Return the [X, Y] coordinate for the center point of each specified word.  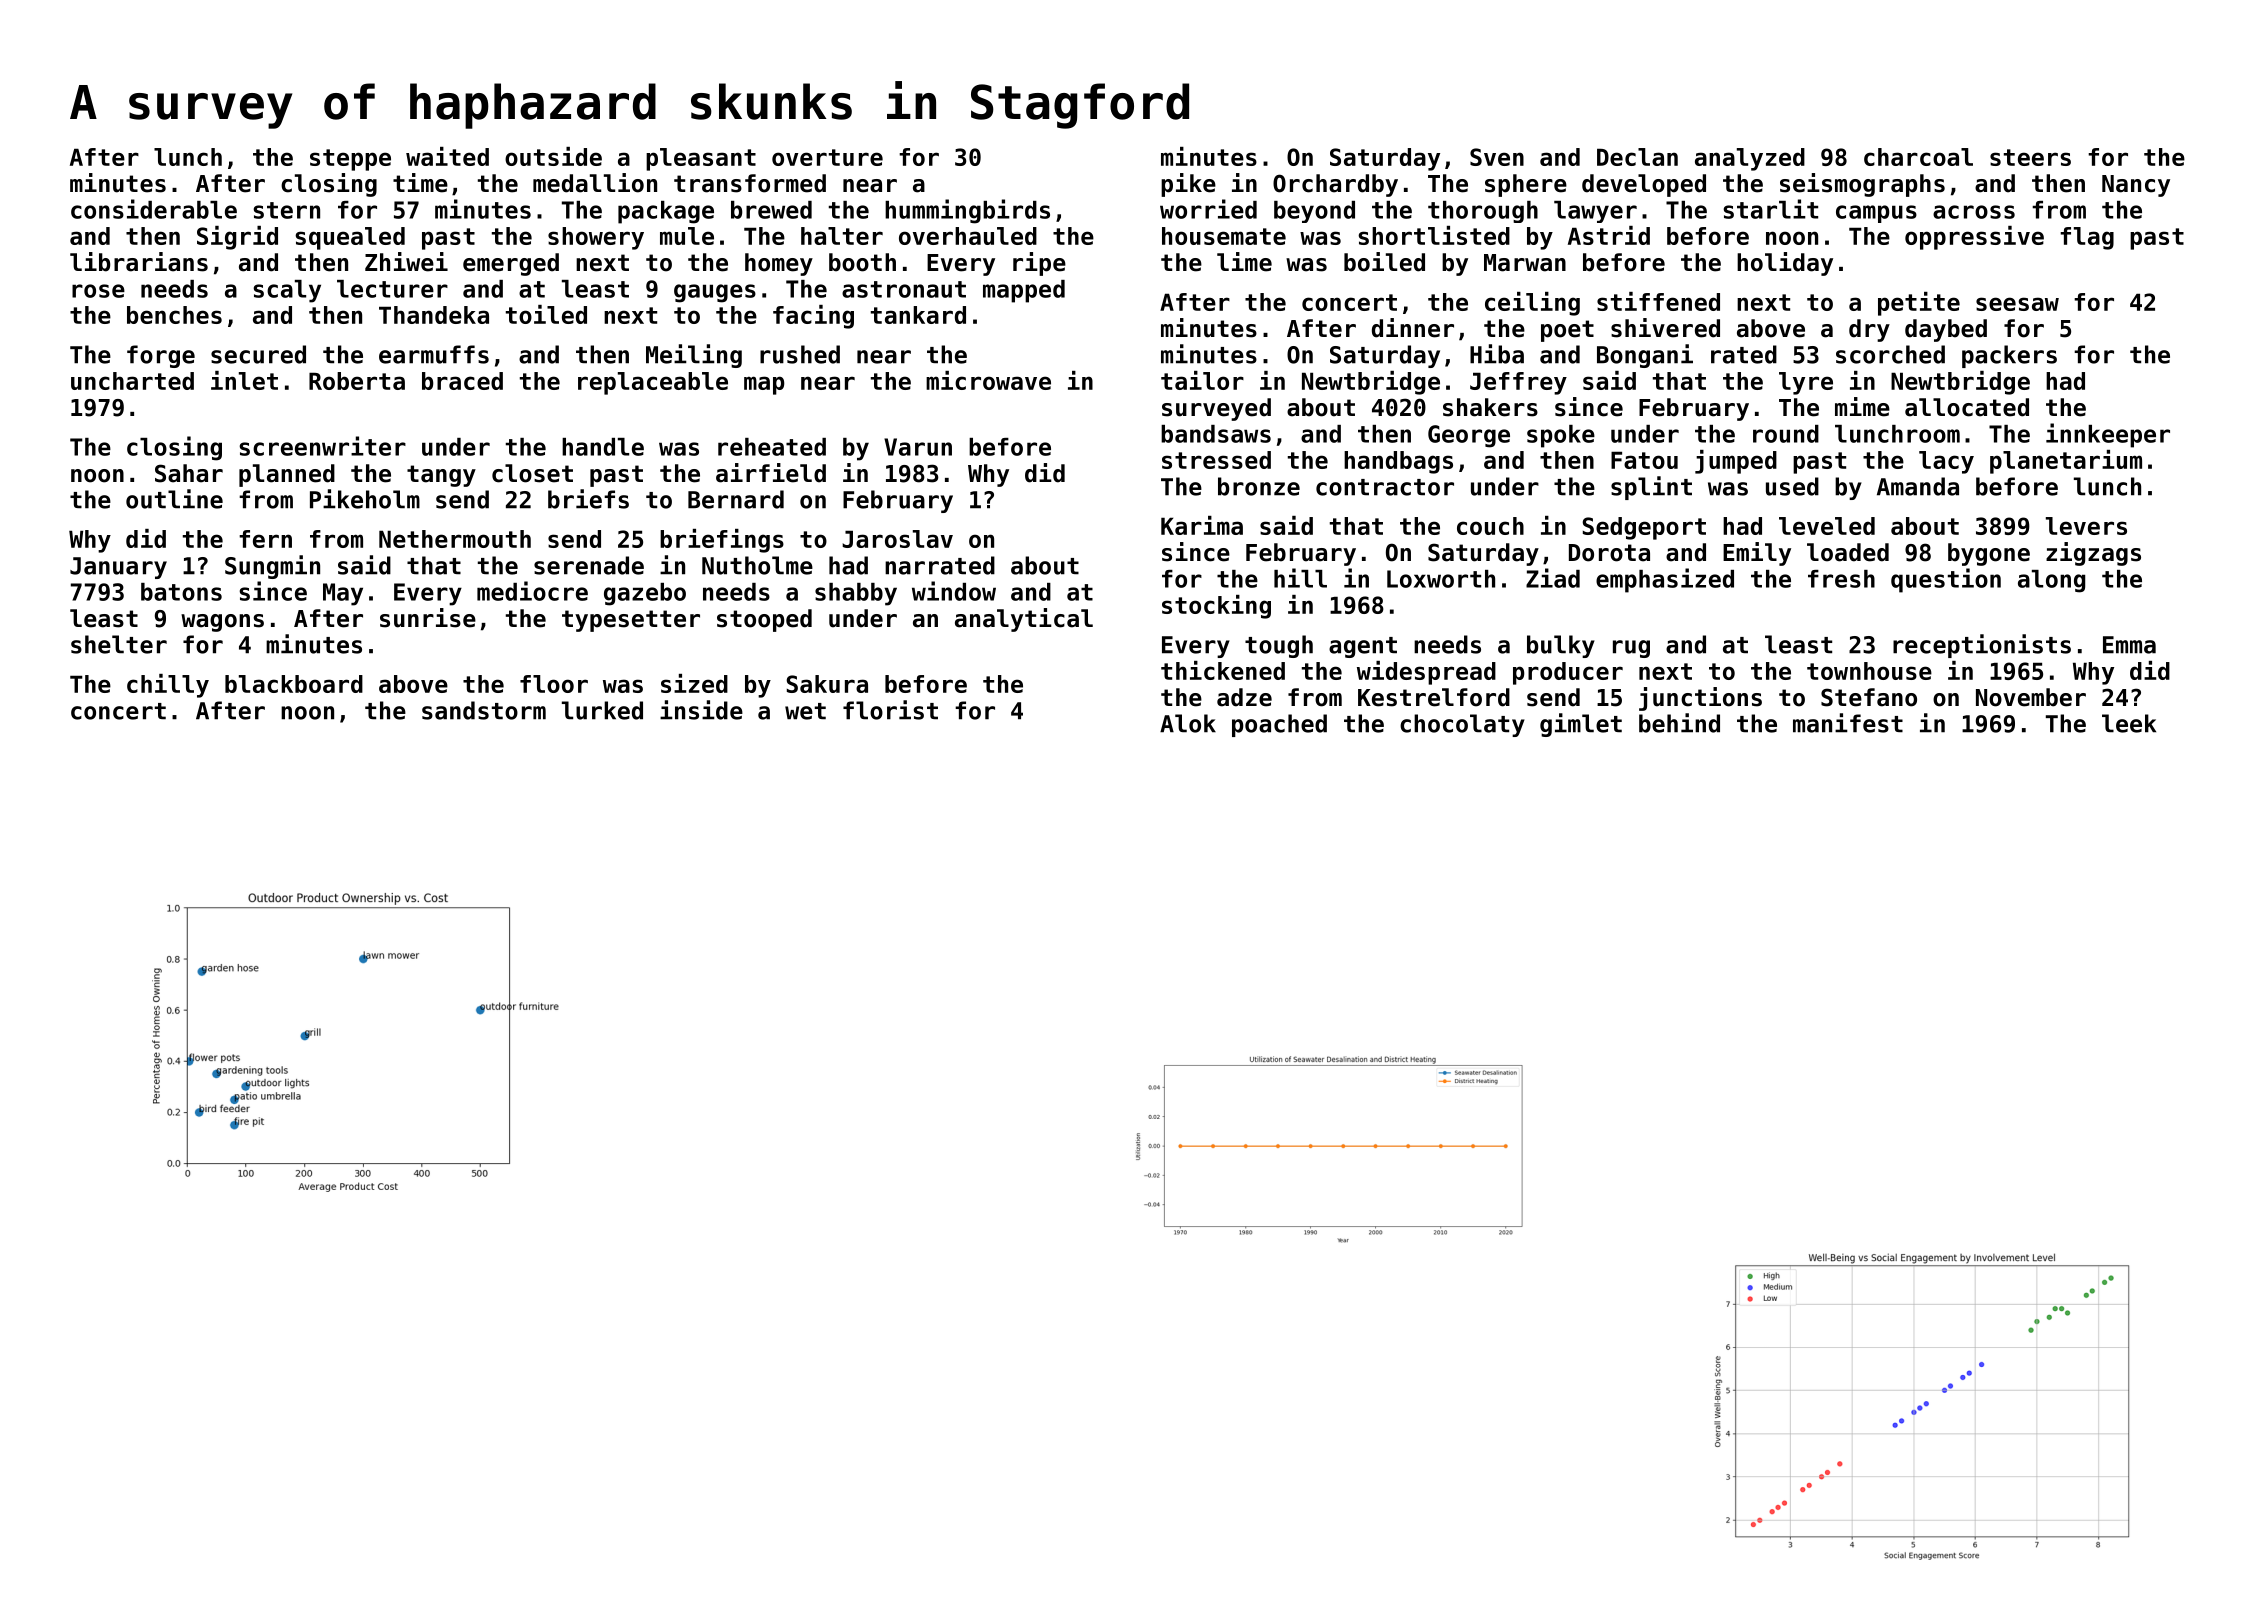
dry [1869, 330]
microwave [988, 380]
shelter [119, 644]
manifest [1848, 723]
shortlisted [1434, 235]
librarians [139, 262]
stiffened [1658, 301]
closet [532, 473]
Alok [1188, 723]
